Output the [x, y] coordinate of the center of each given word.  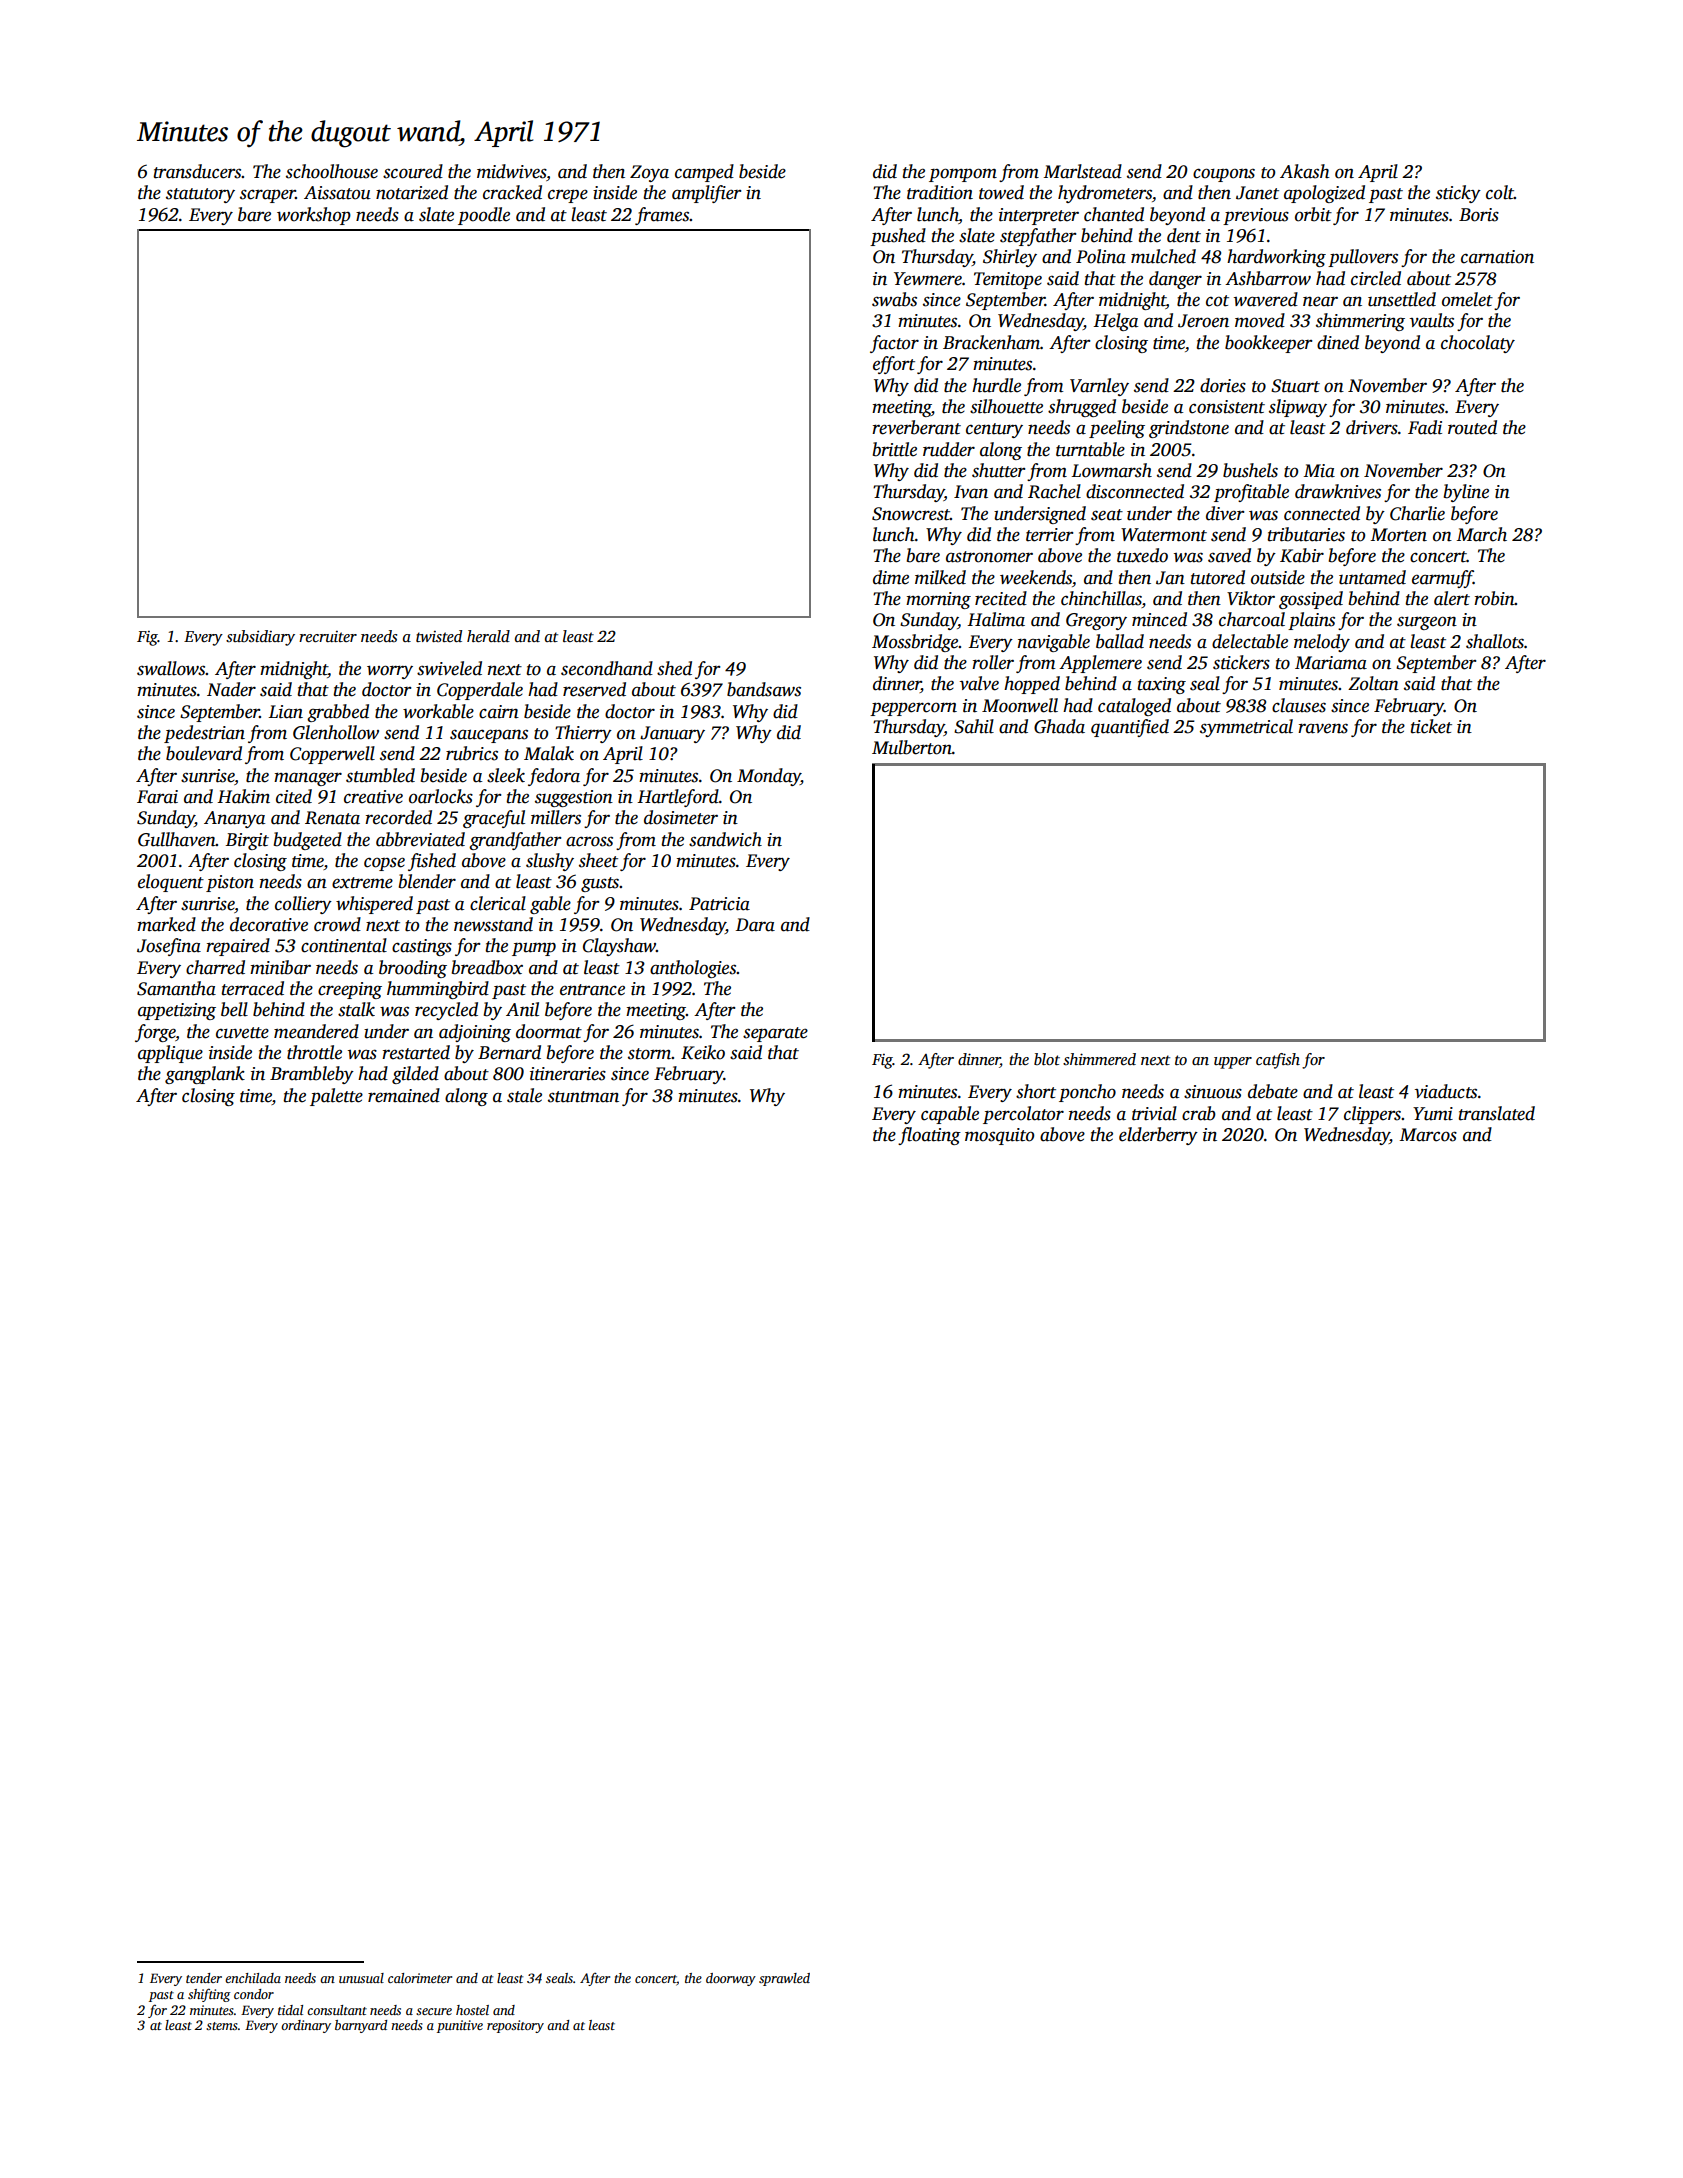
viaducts [1446, 1091]
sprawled [784, 1979]
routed [1472, 427]
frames [662, 216]
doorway [731, 1979]
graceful [494, 819]
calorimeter [420, 1978]
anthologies [693, 969]
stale [524, 1095]
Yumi [1433, 1114]
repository [515, 2026]
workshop [314, 216]
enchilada [253, 1978]
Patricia [719, 904]
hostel [472, 2010]
